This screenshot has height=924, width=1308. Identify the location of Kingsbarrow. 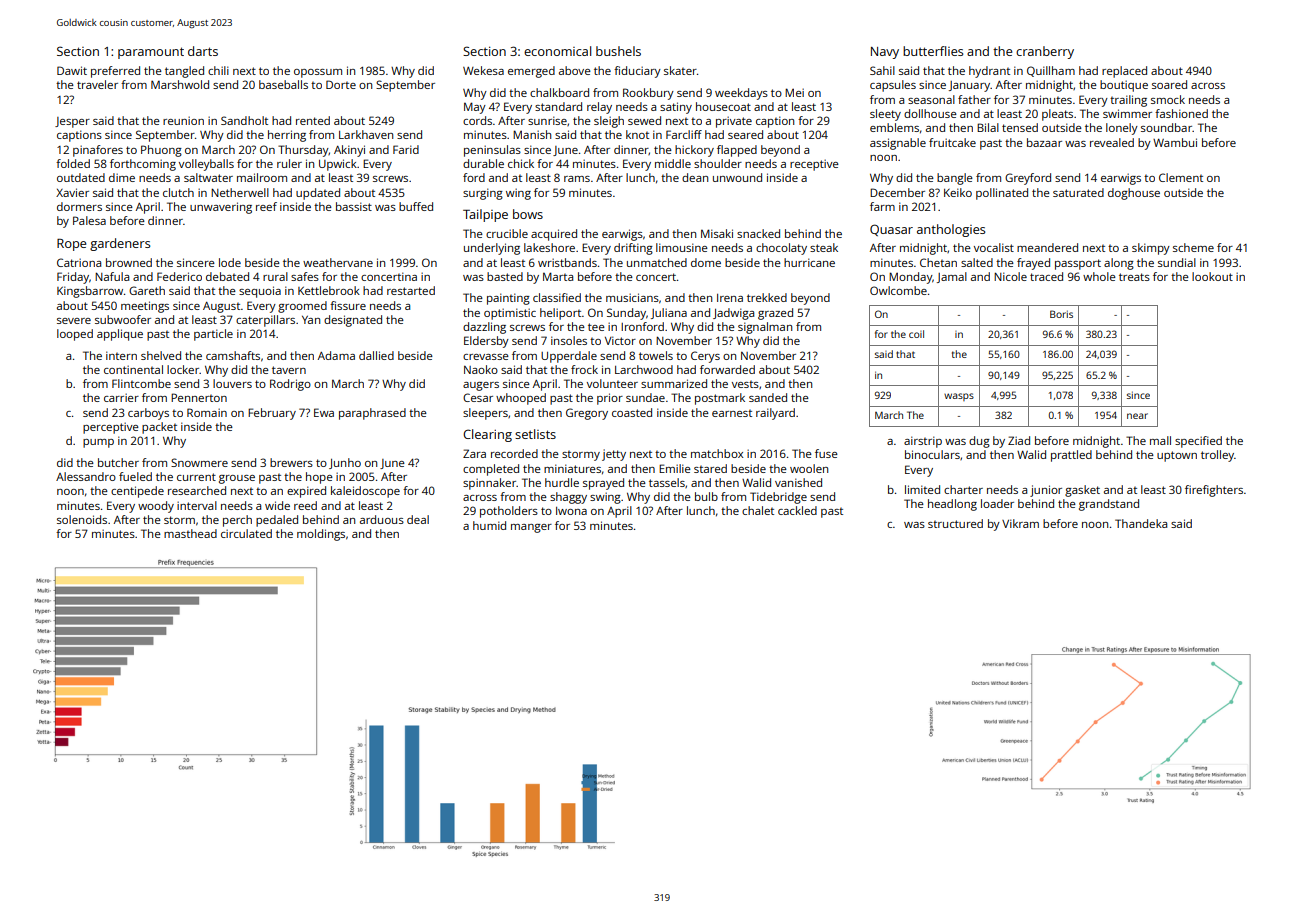
(90, 292).
